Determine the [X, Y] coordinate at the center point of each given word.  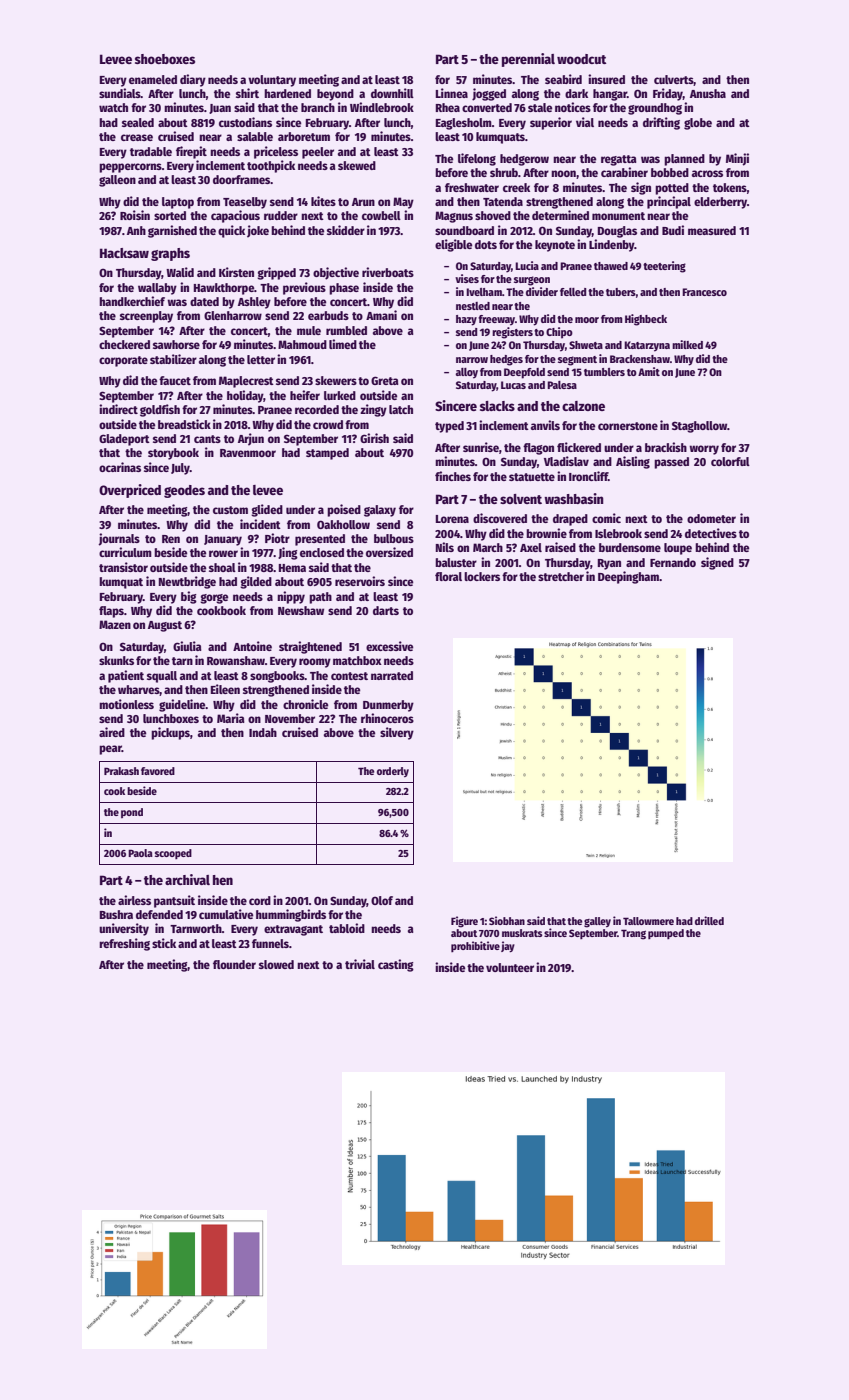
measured [712, 230]
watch [113, 107]
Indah [263, 732]
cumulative [226, 914]
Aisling [633, 462]
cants [207, 439]
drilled [709, 920]
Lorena [452, 519]
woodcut [581, 59]
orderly [393, 772]
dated [204, 301]
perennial [528, 60]
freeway [496, 320]
